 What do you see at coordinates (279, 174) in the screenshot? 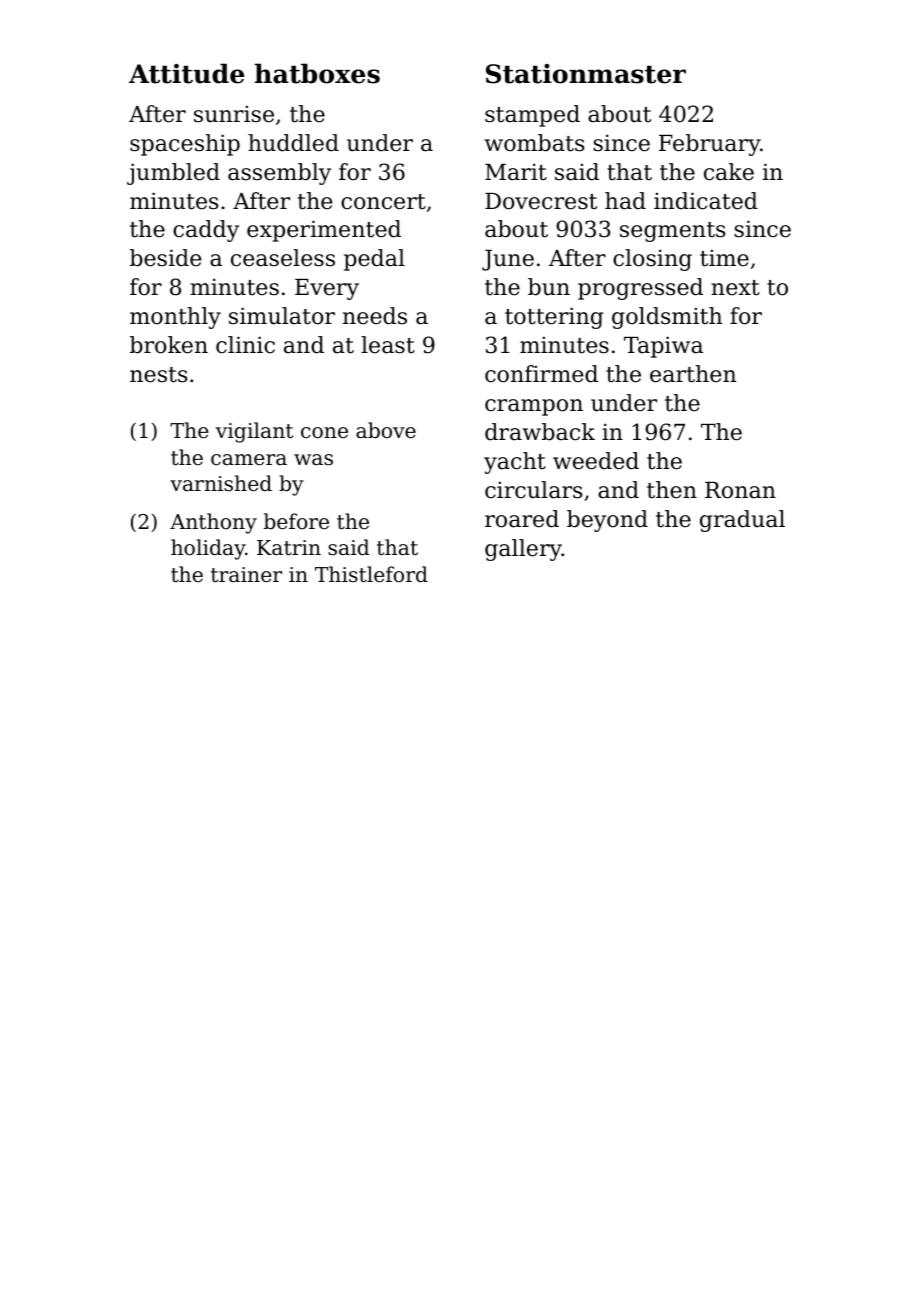
I see `assembly` at bounding box center [279, 174].
